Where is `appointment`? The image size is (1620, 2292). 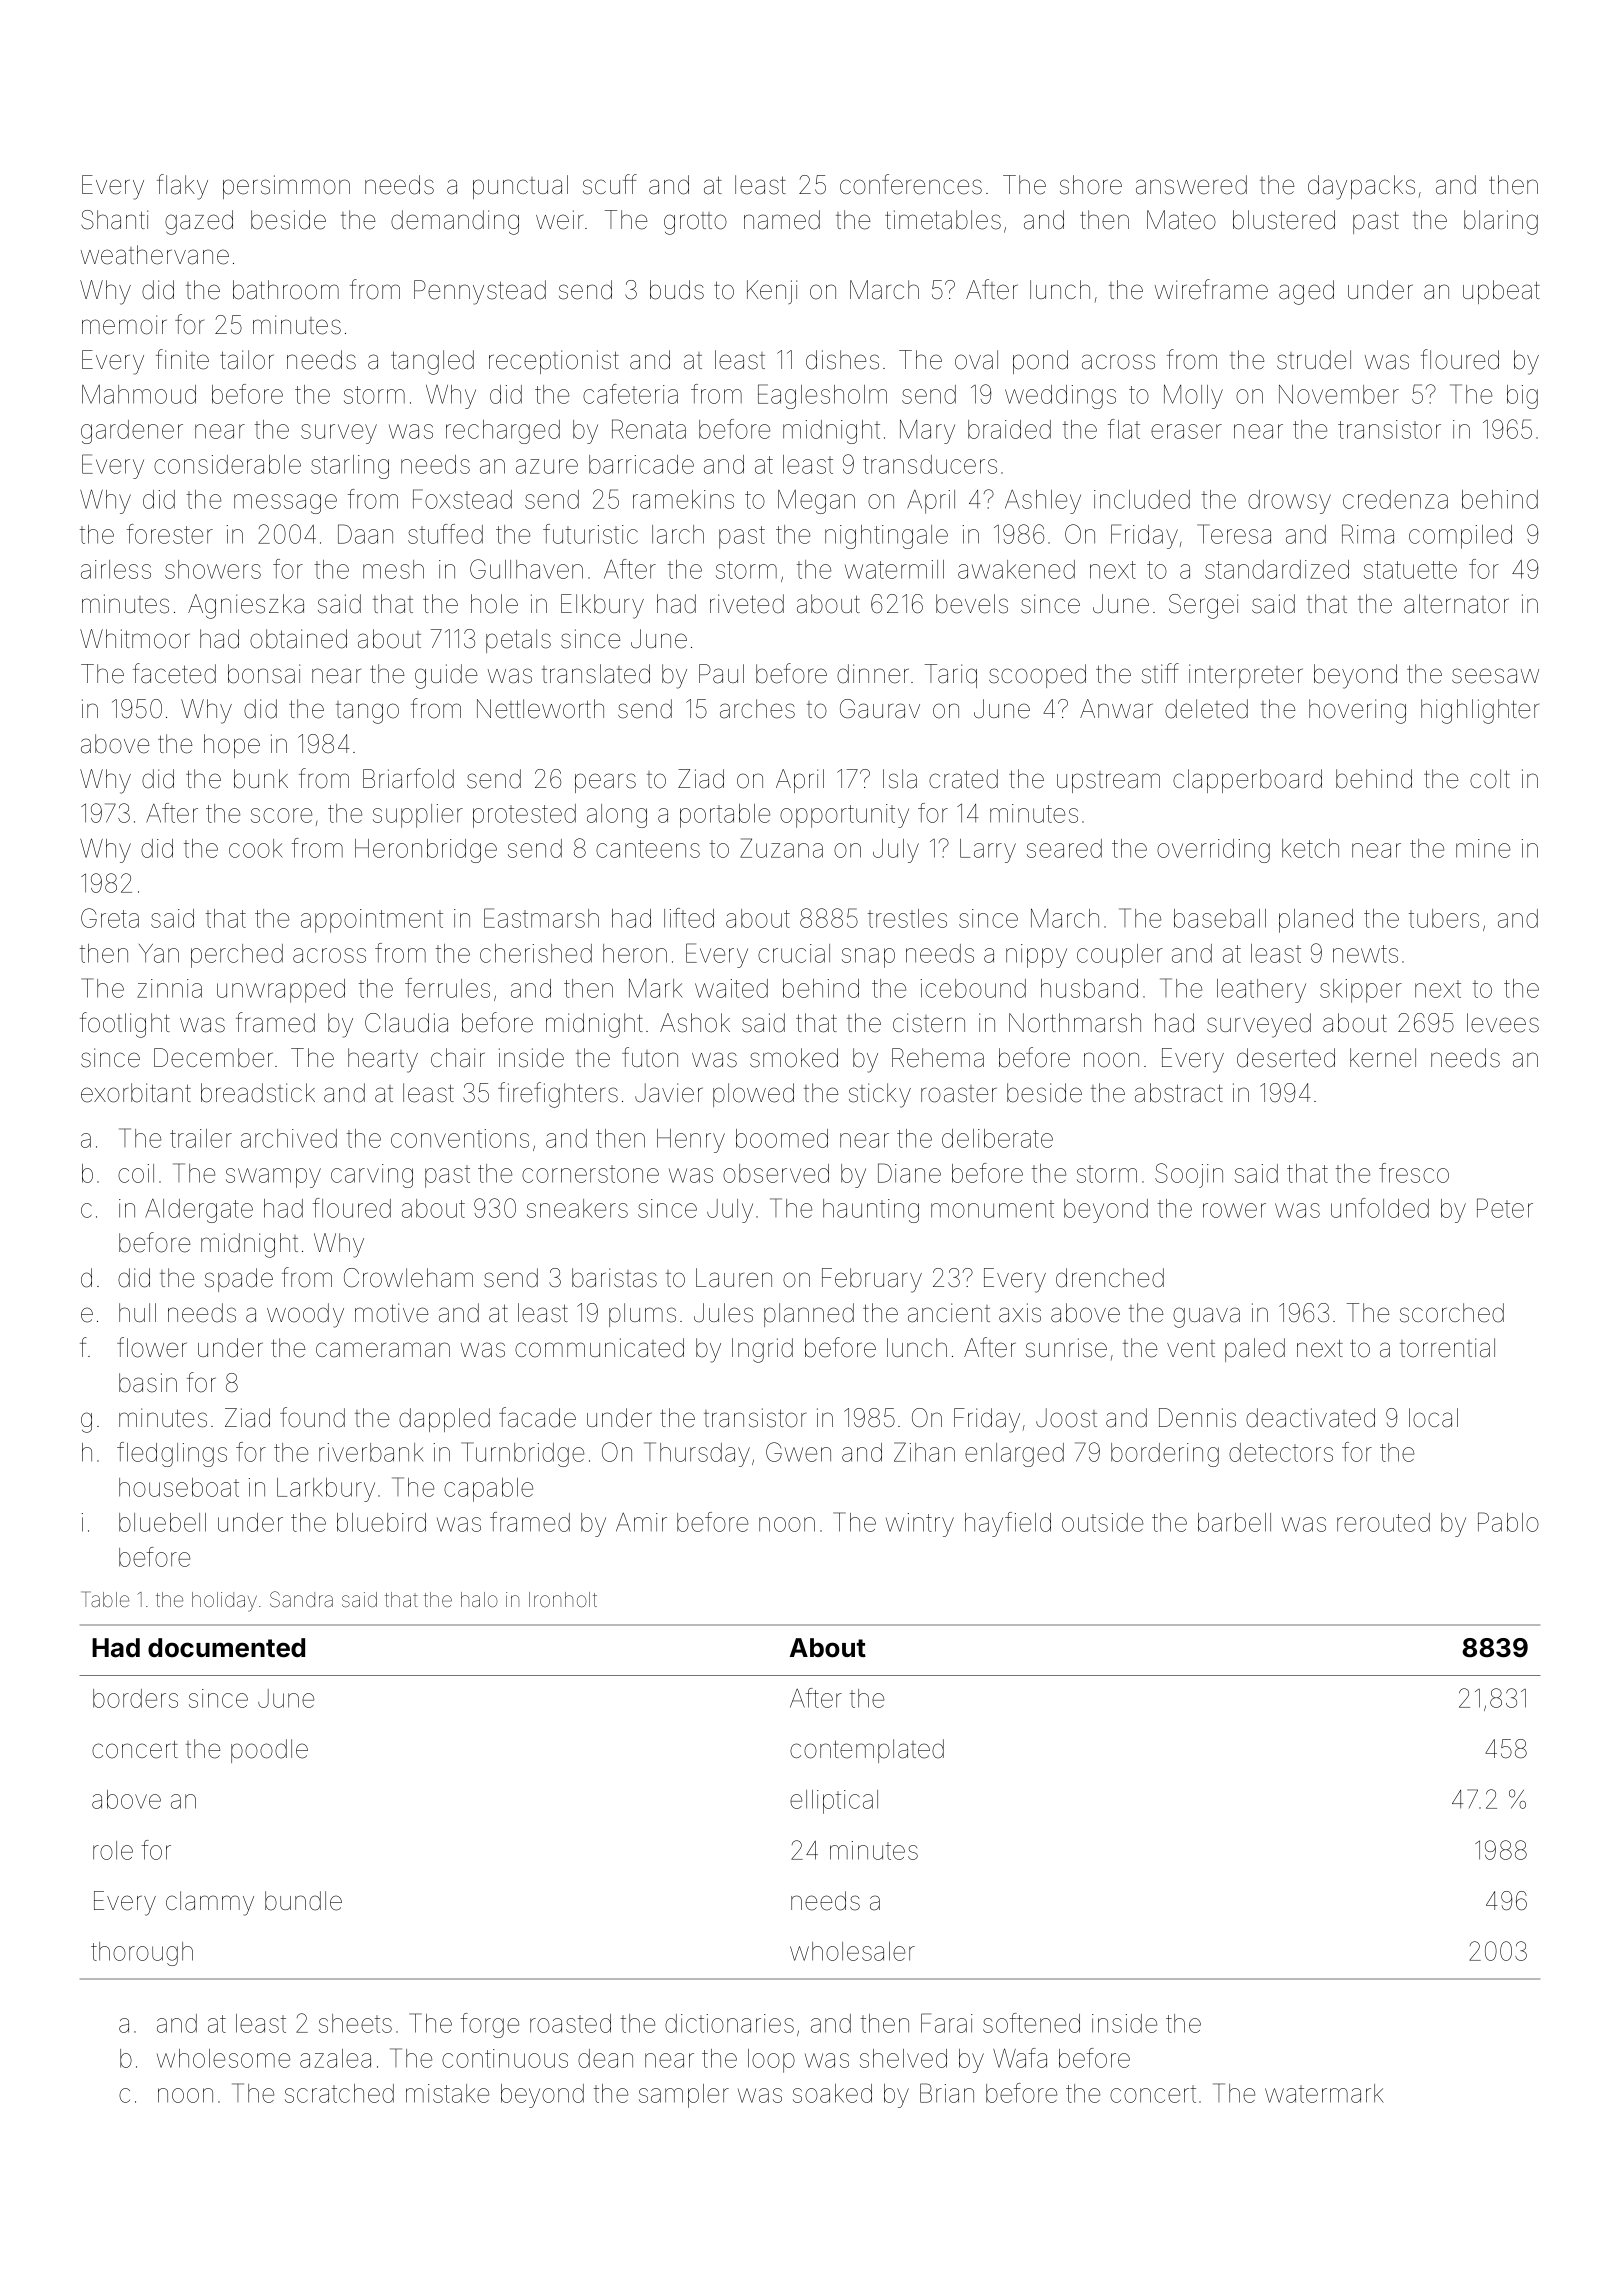 appointment is located at coordinates (372, 921).
